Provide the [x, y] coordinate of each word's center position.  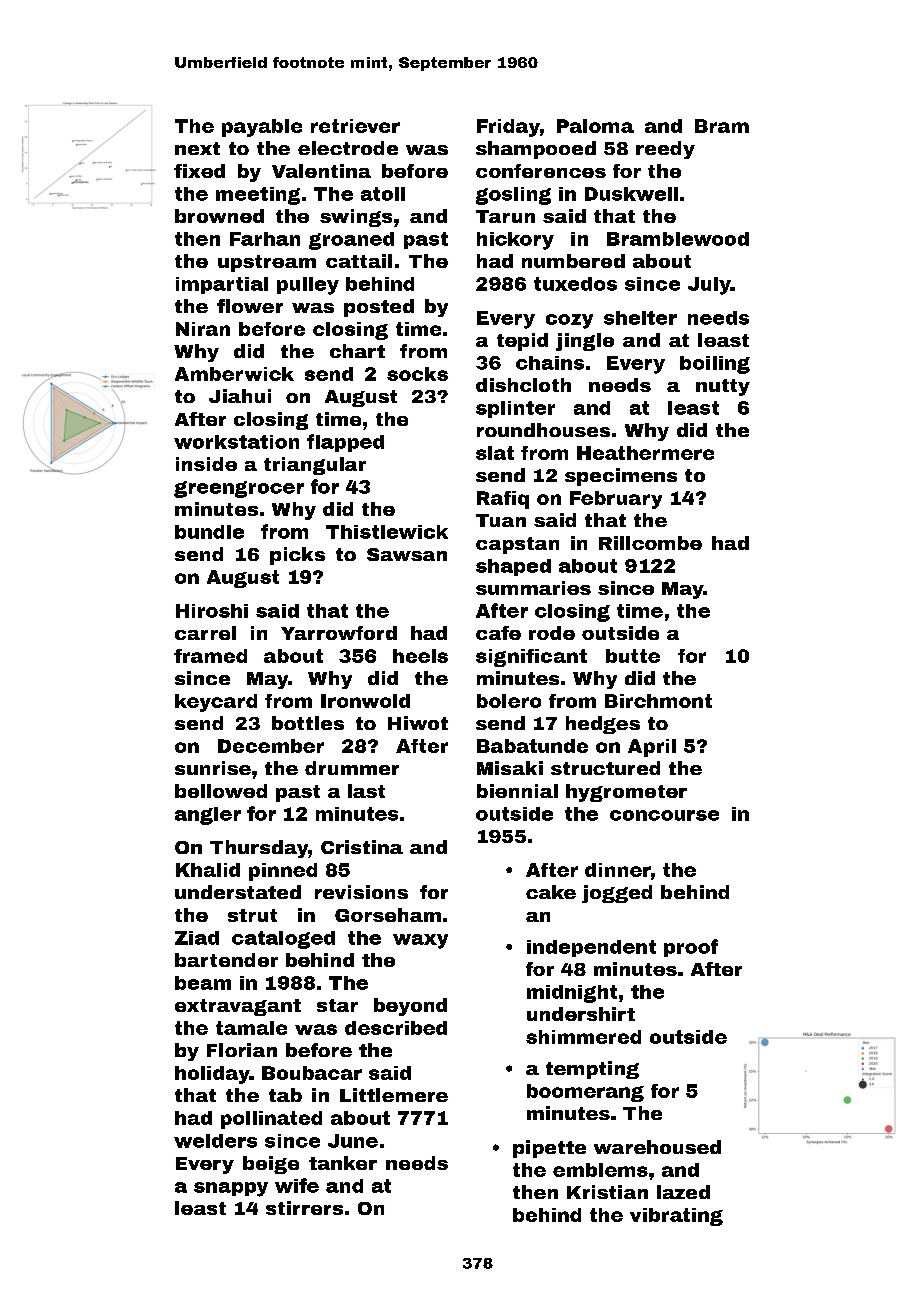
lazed [683, 1192]
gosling [513, 196]
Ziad [197, 938]
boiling [715, 365]
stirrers [304, 1208]
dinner [618, 870]
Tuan [501, 520]
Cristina [362, 847]
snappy [231, 1189]
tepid [522, 342]
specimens [621, 477]
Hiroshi [212, 611]
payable [262, 128]
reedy [665, 150]
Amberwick [234, 374]
